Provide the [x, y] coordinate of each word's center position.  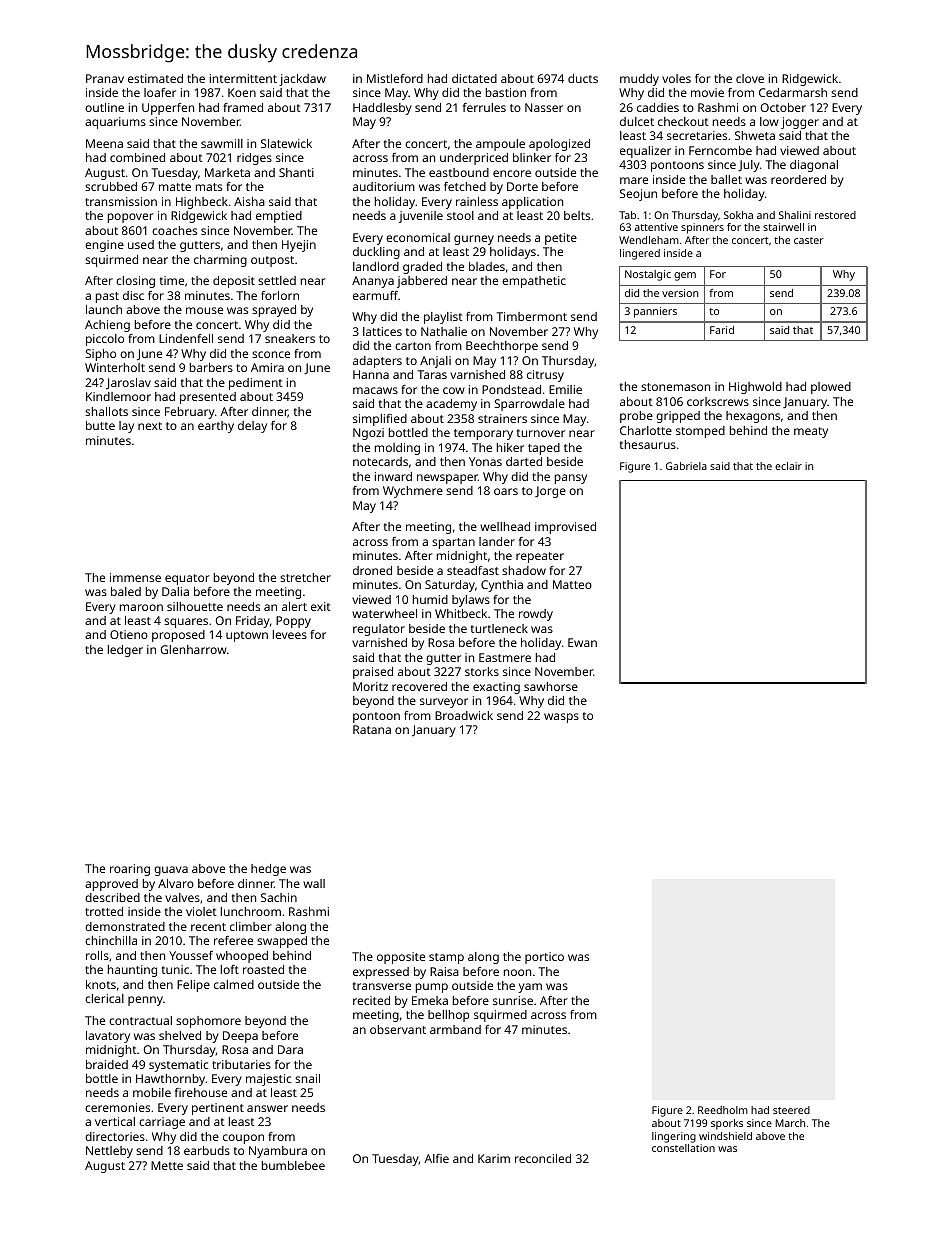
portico [544, 958]
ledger [125, 651]
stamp [446, 958]
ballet [726, 179]
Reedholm [723, 1110]
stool [460, 215]
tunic [175, 969]
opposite [401, 958]
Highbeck [202, 203]
